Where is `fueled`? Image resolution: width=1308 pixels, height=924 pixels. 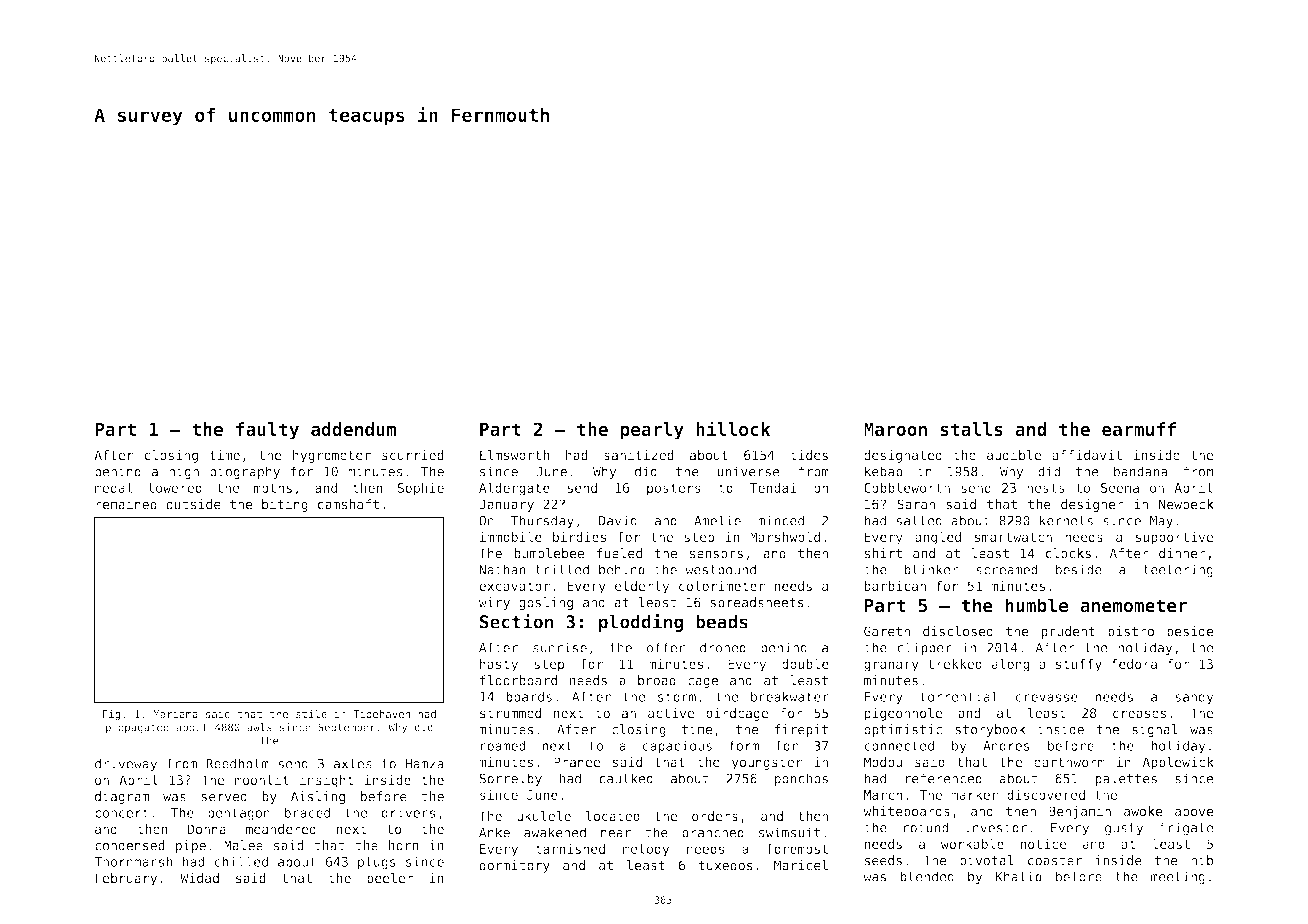
fueled is located at coordinates (619, 553).
